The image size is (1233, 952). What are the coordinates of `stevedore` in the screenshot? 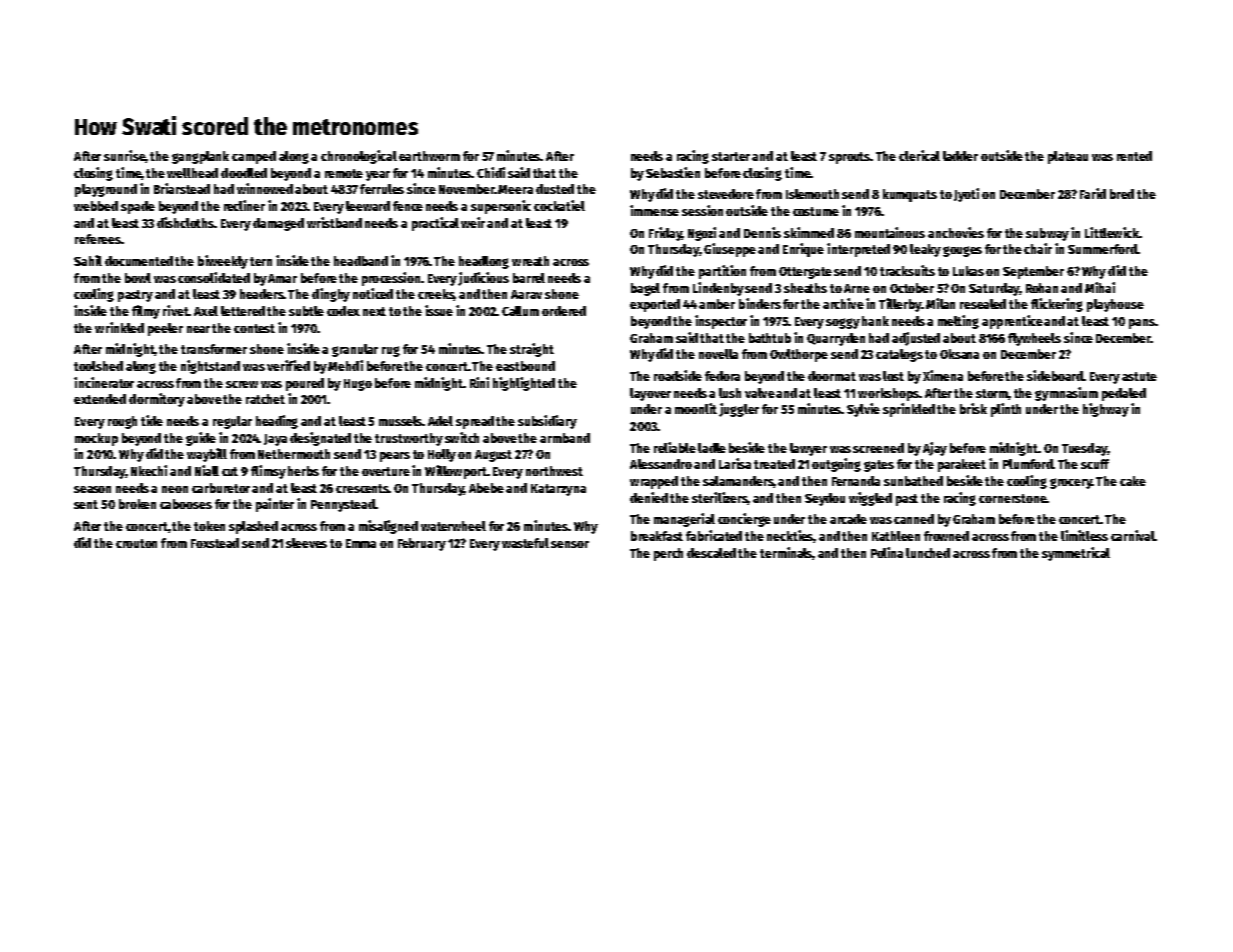 It's located at (726, 194).
